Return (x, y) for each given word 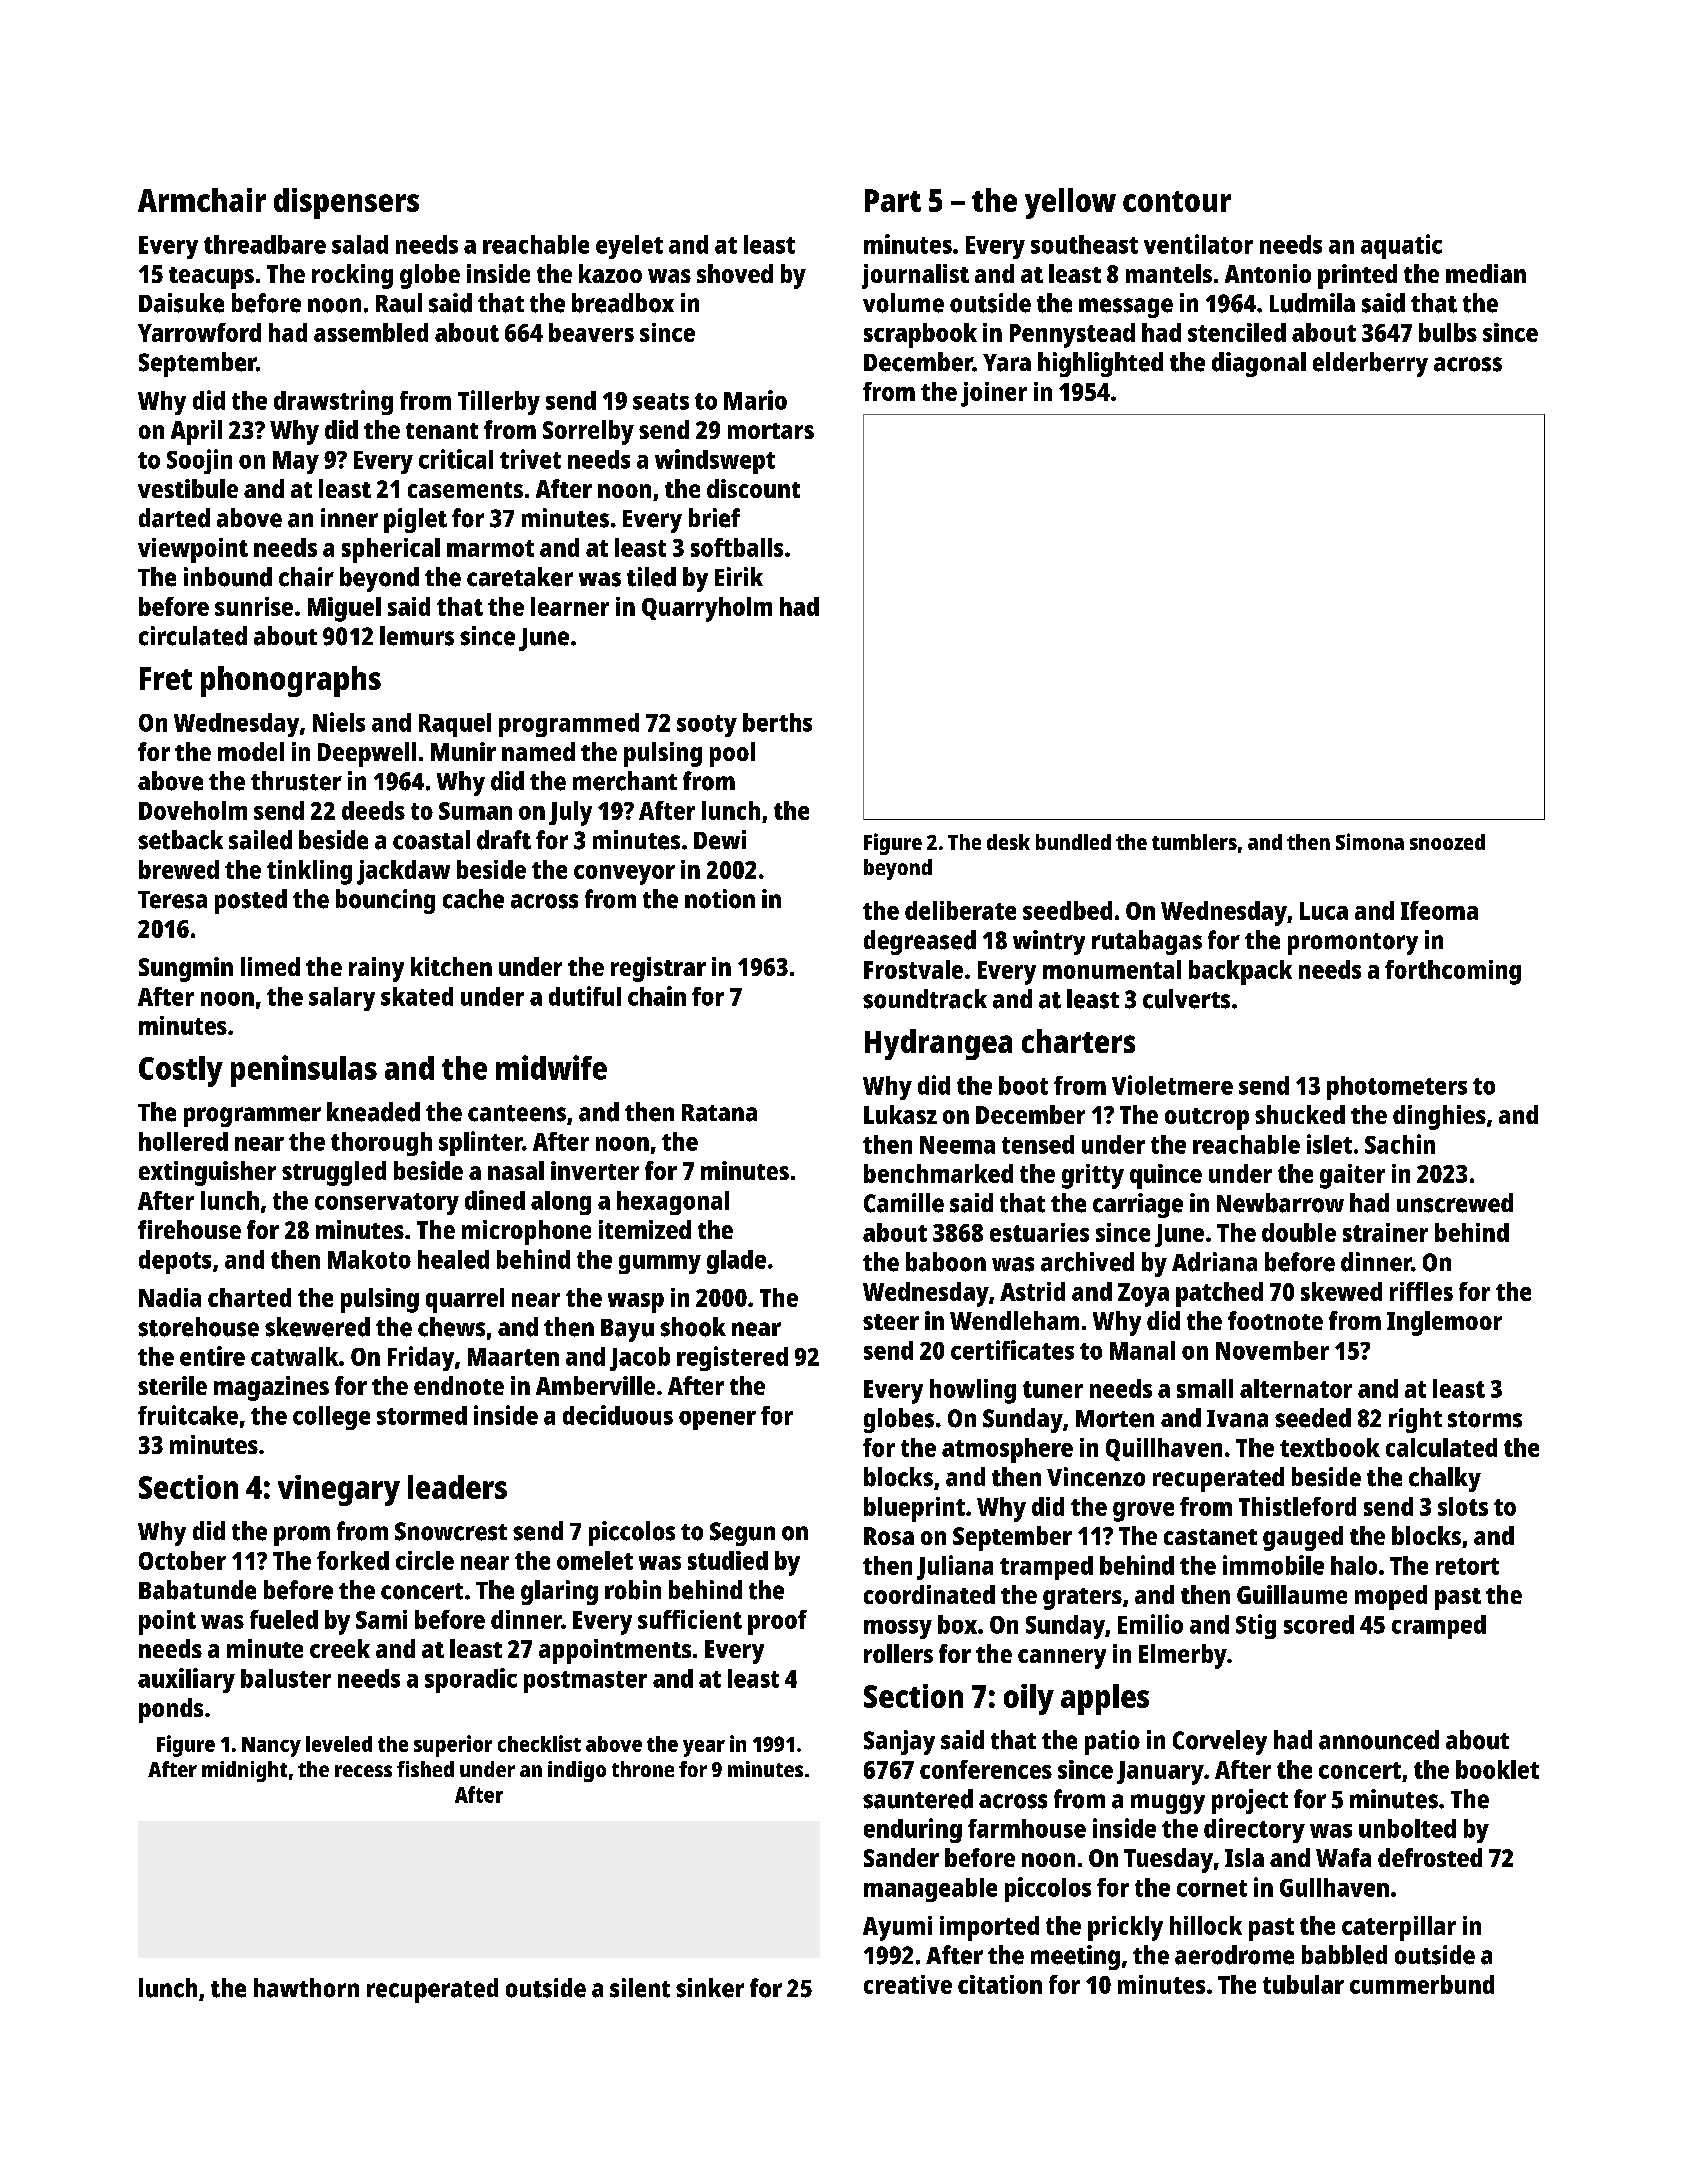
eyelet (629, 247)
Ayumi (897, 1928)
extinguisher (207, 1173)
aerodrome (1234, 1955)
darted (174, 518)
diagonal (1259, 364)
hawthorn (306, 1988)
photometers (1397, 1088)
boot (1023, 1085)
